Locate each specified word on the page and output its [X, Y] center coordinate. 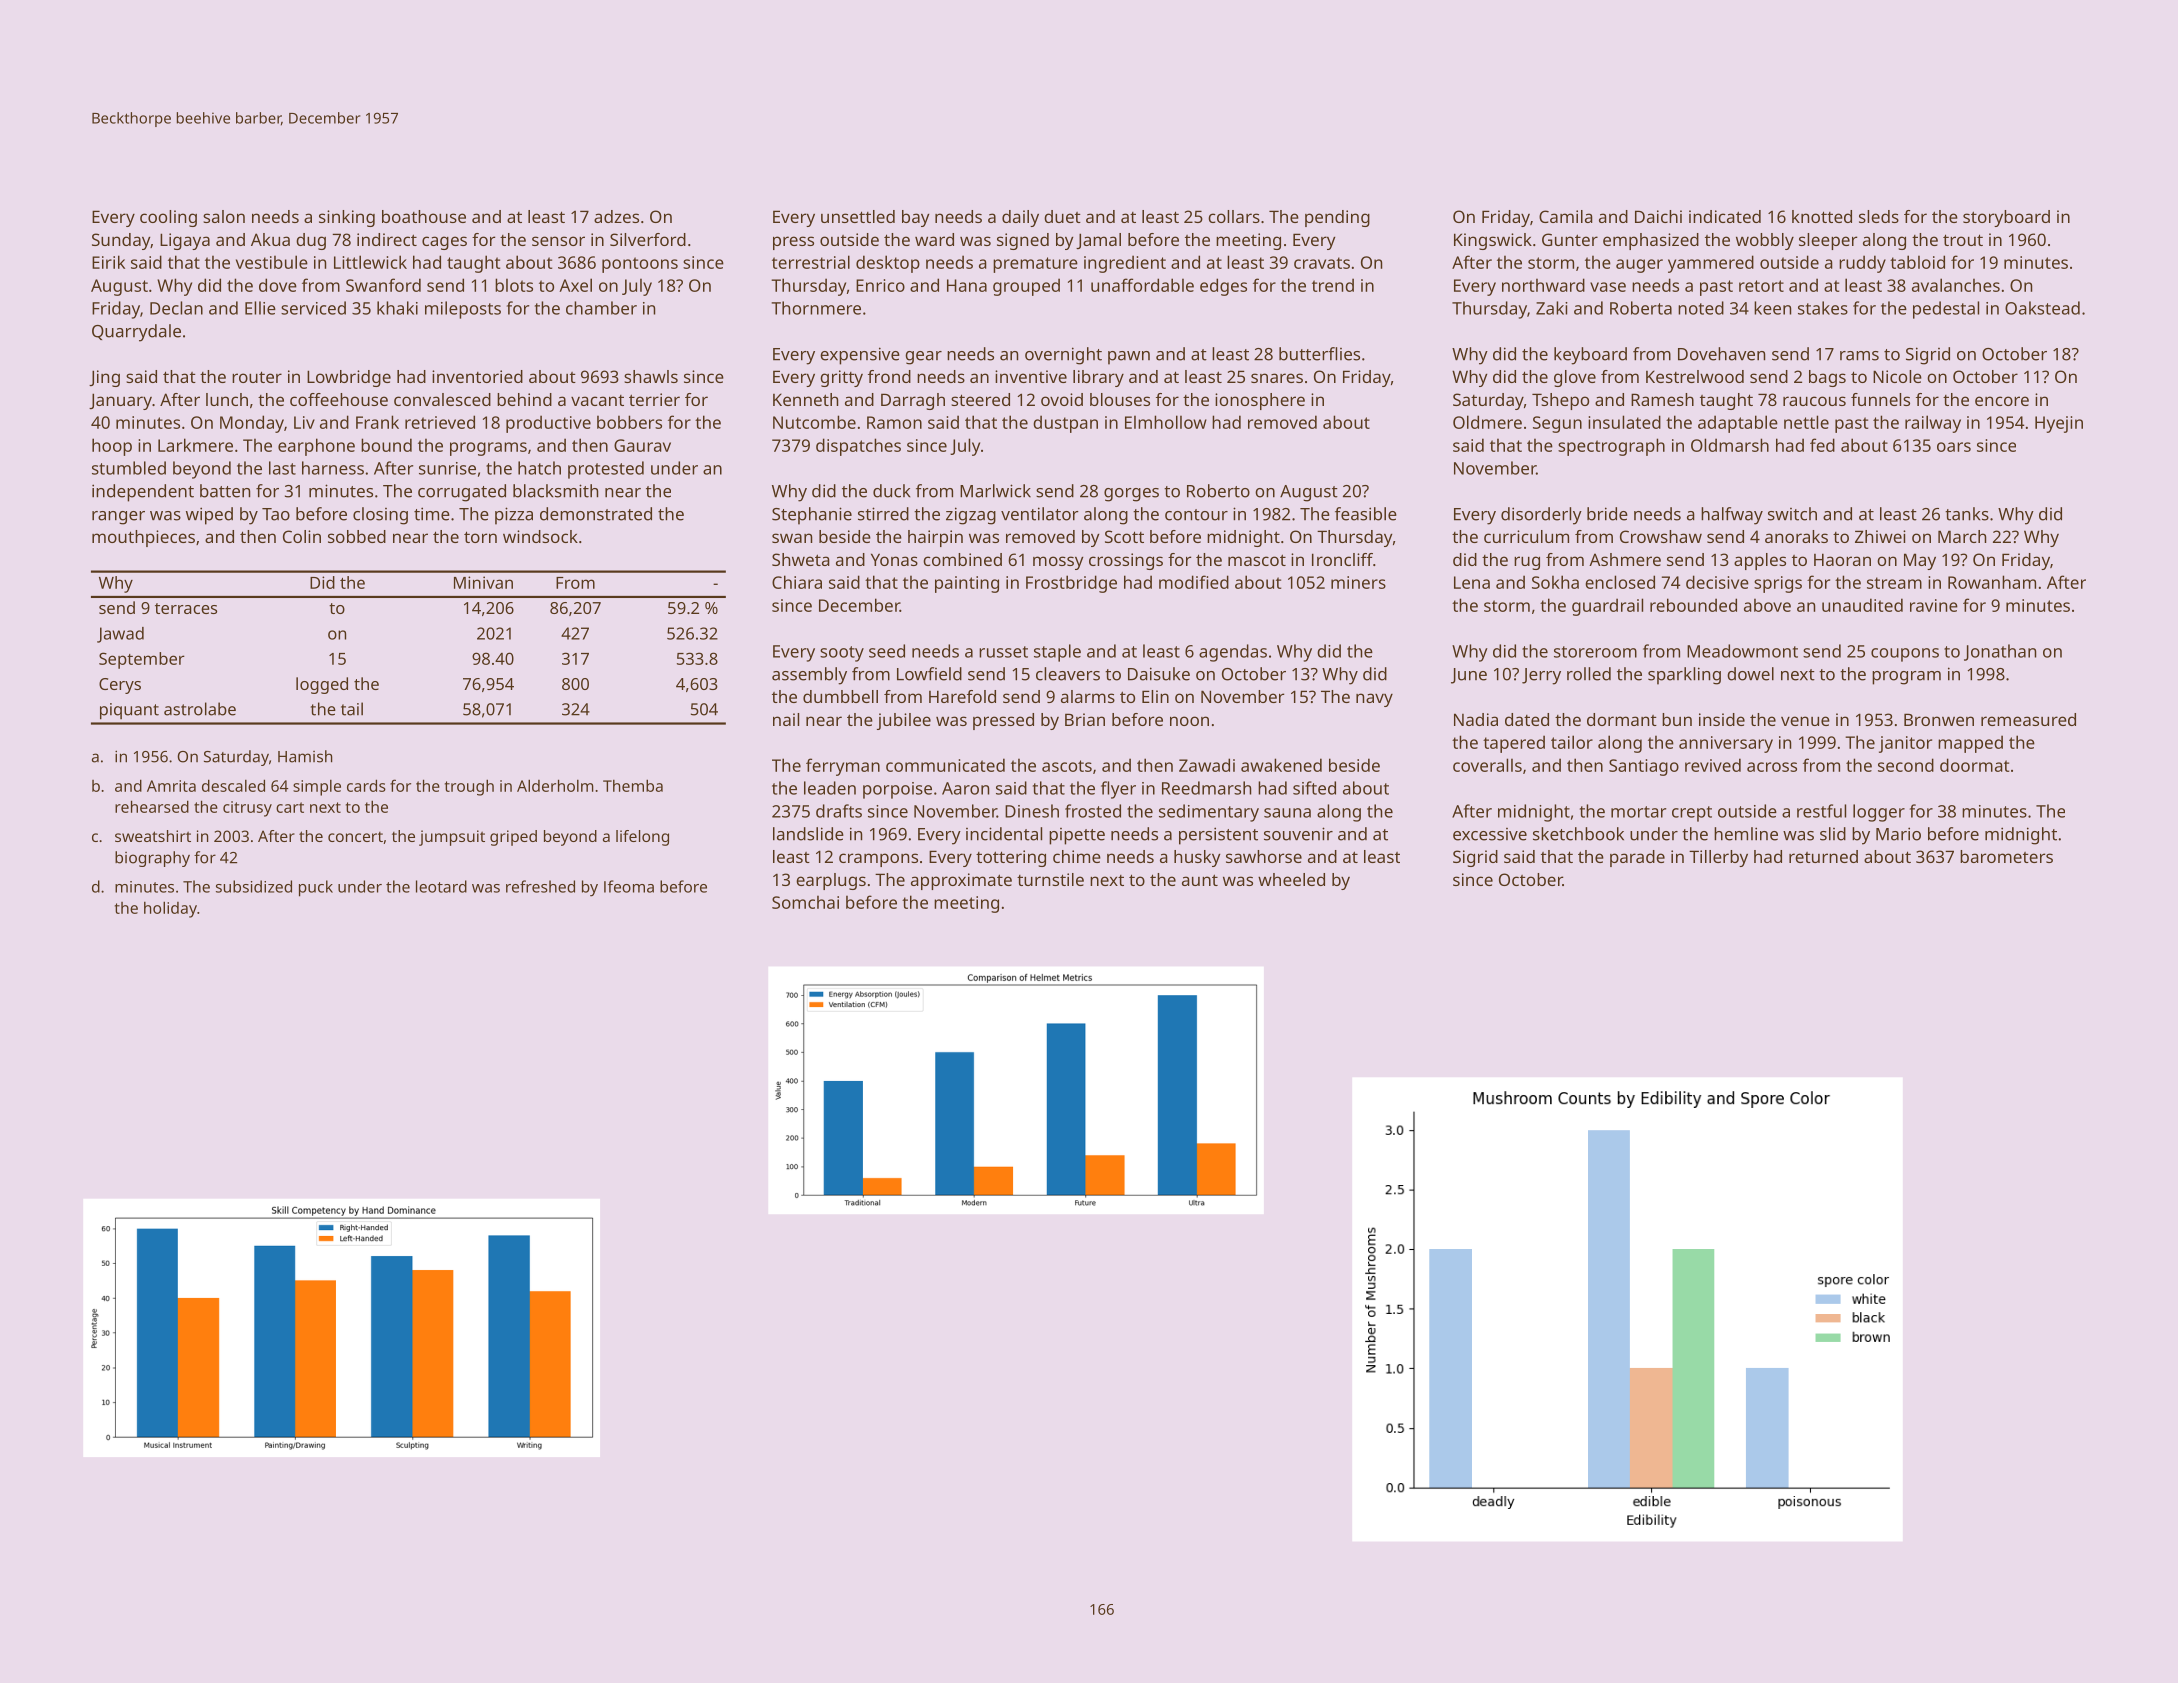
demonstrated [596, 514]
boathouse [424, 216]
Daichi [1658, 216]
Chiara [797, 582]
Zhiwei [1880, 536]
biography [152, 859]
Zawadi [1207, 765]
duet [1062, 216]
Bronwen [1939, 719]
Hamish [305, 756]
